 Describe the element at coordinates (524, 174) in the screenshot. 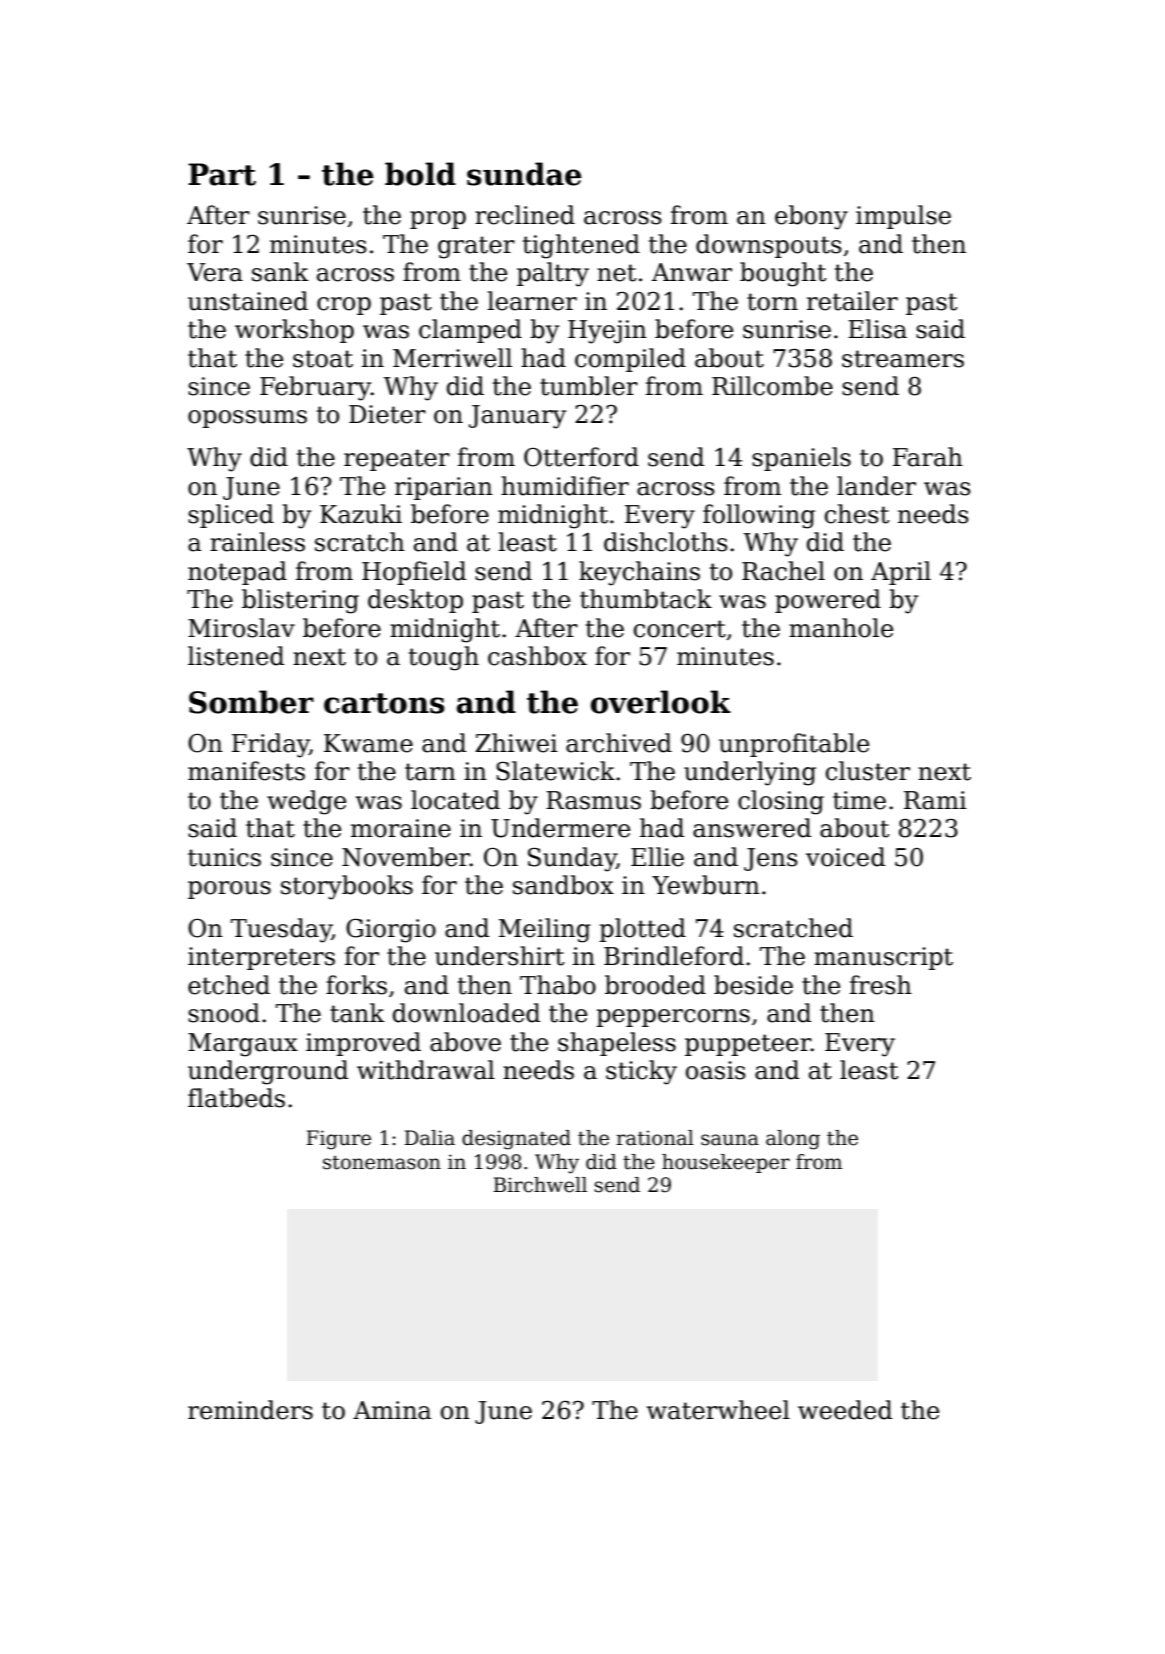

I see `sundae` at that location.
